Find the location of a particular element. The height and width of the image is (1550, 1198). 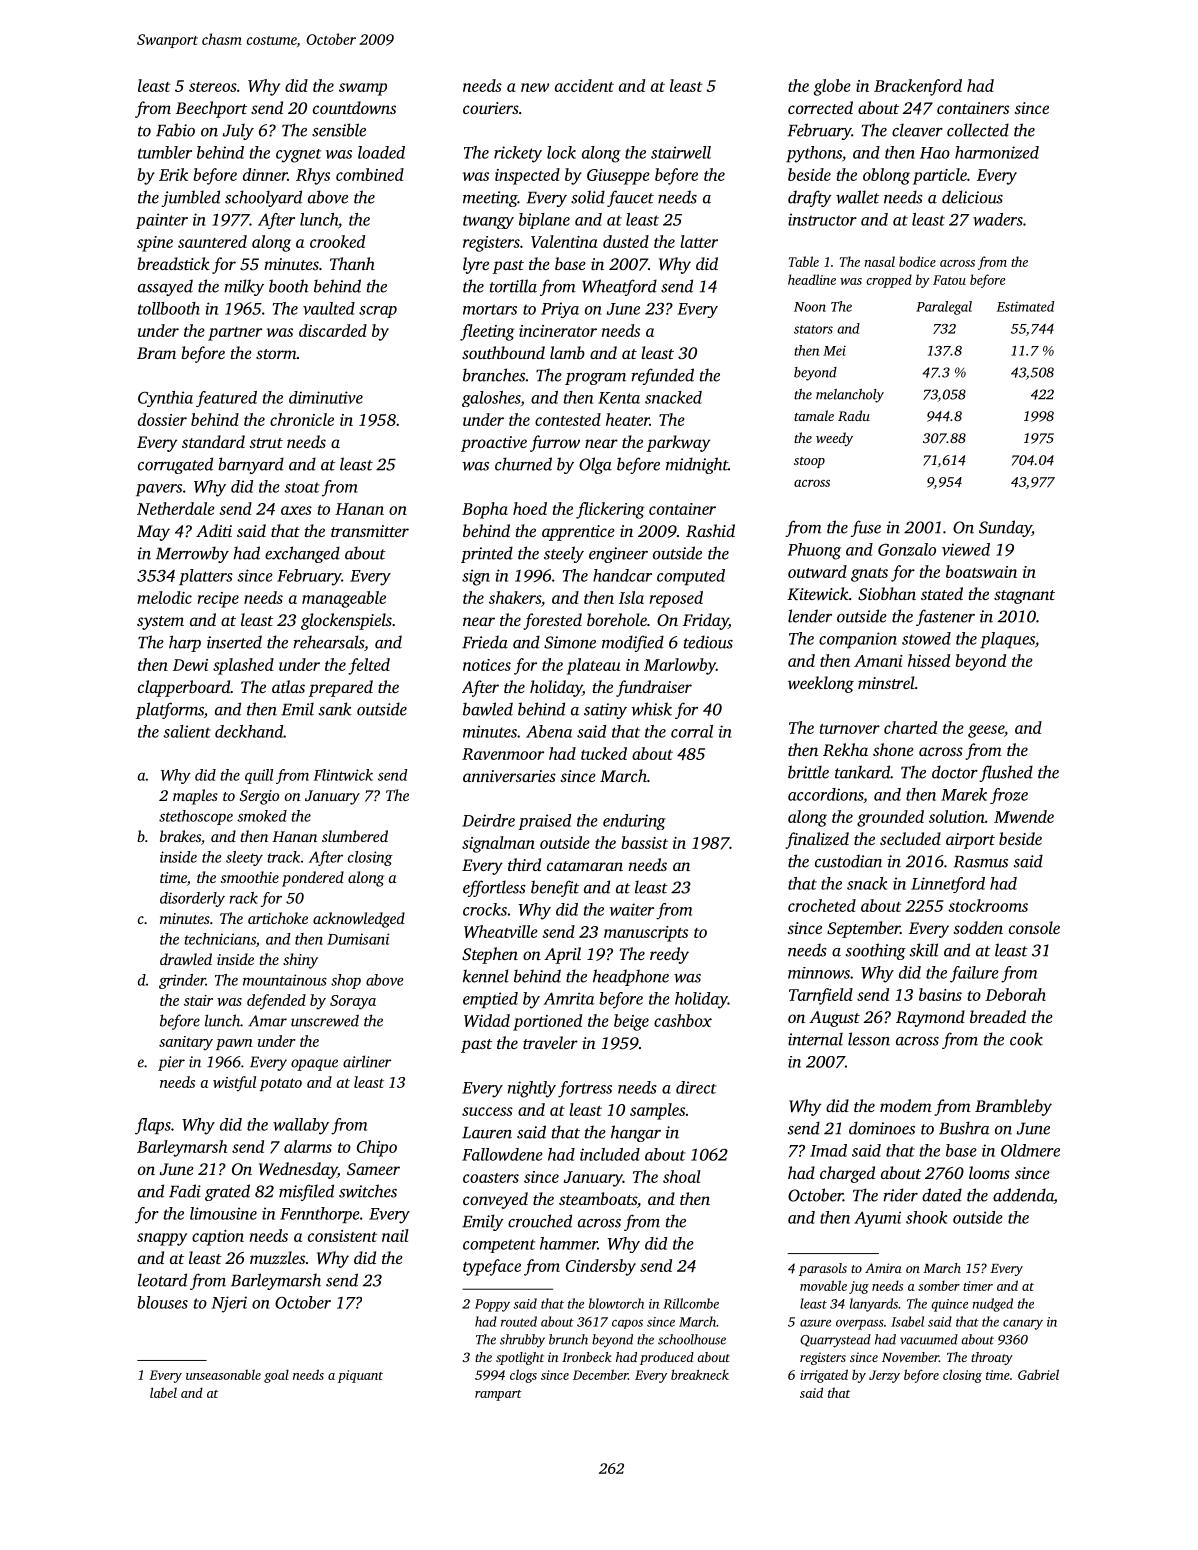

stereos is located at coordinates (213, 87).
